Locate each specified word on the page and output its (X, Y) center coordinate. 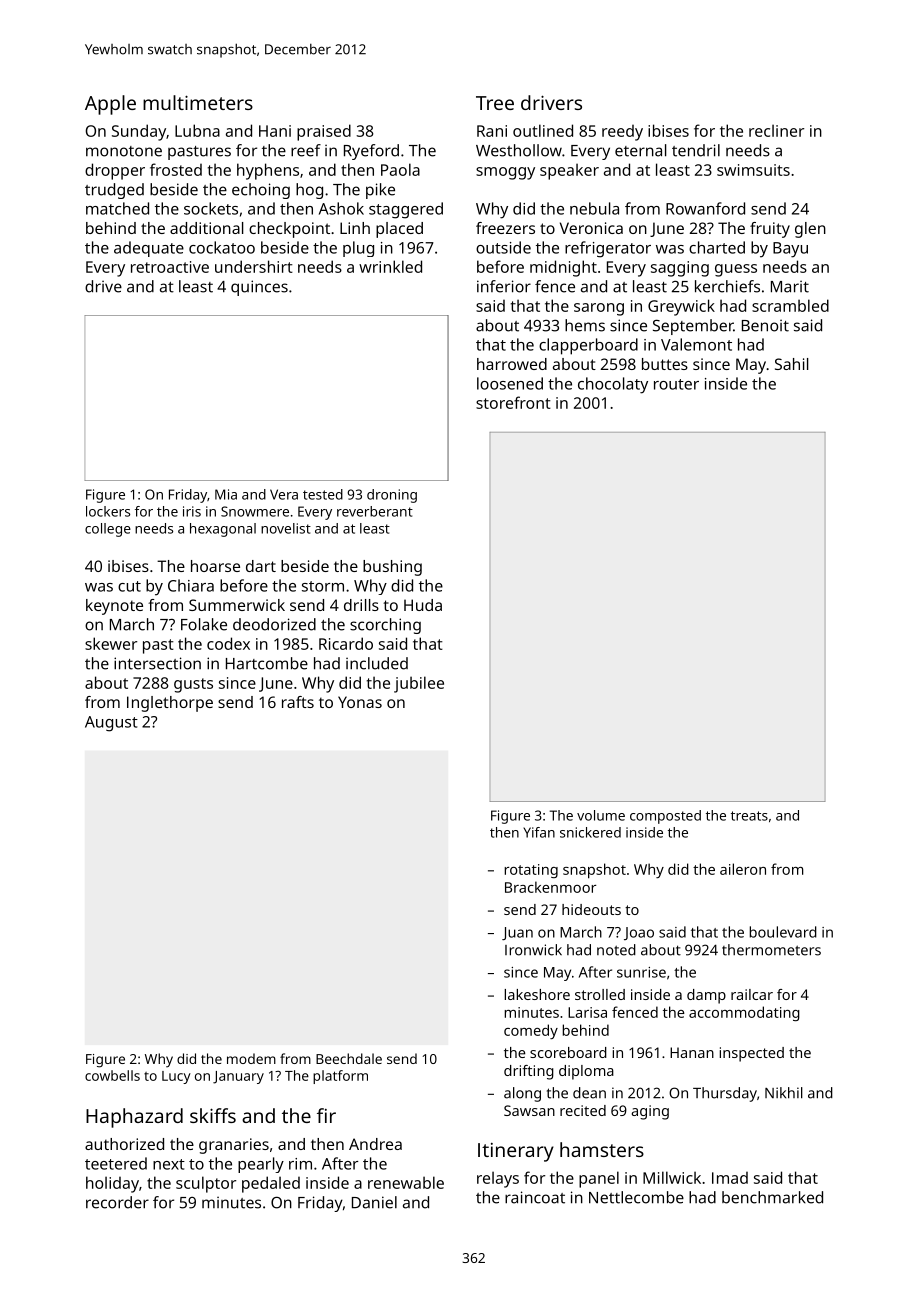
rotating (531, 871)
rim (300, 1164)
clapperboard (588, 346)
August (111, 724)
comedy (531, 1031)
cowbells (112, 1075)
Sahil (792, 364)
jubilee (419, 684)
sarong (599, 309)
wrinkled (390, 266)
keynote (114, 607)
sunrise (641, 972)
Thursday (725, 1094)
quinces (259, 288)
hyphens (268, 171)
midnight (563, 268)
